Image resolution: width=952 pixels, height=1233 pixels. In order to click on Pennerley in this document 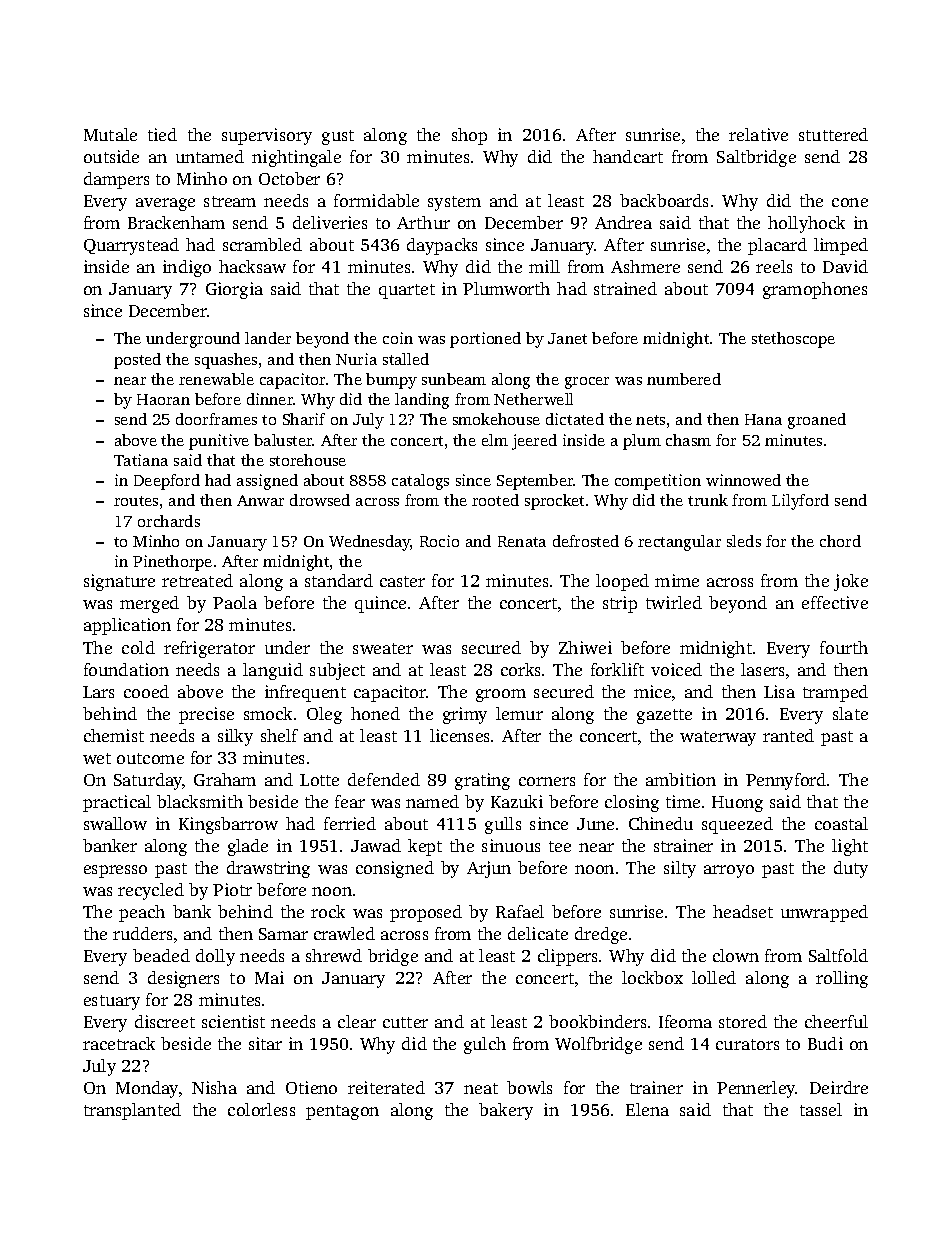, I will do `click(756, 1089)`.
